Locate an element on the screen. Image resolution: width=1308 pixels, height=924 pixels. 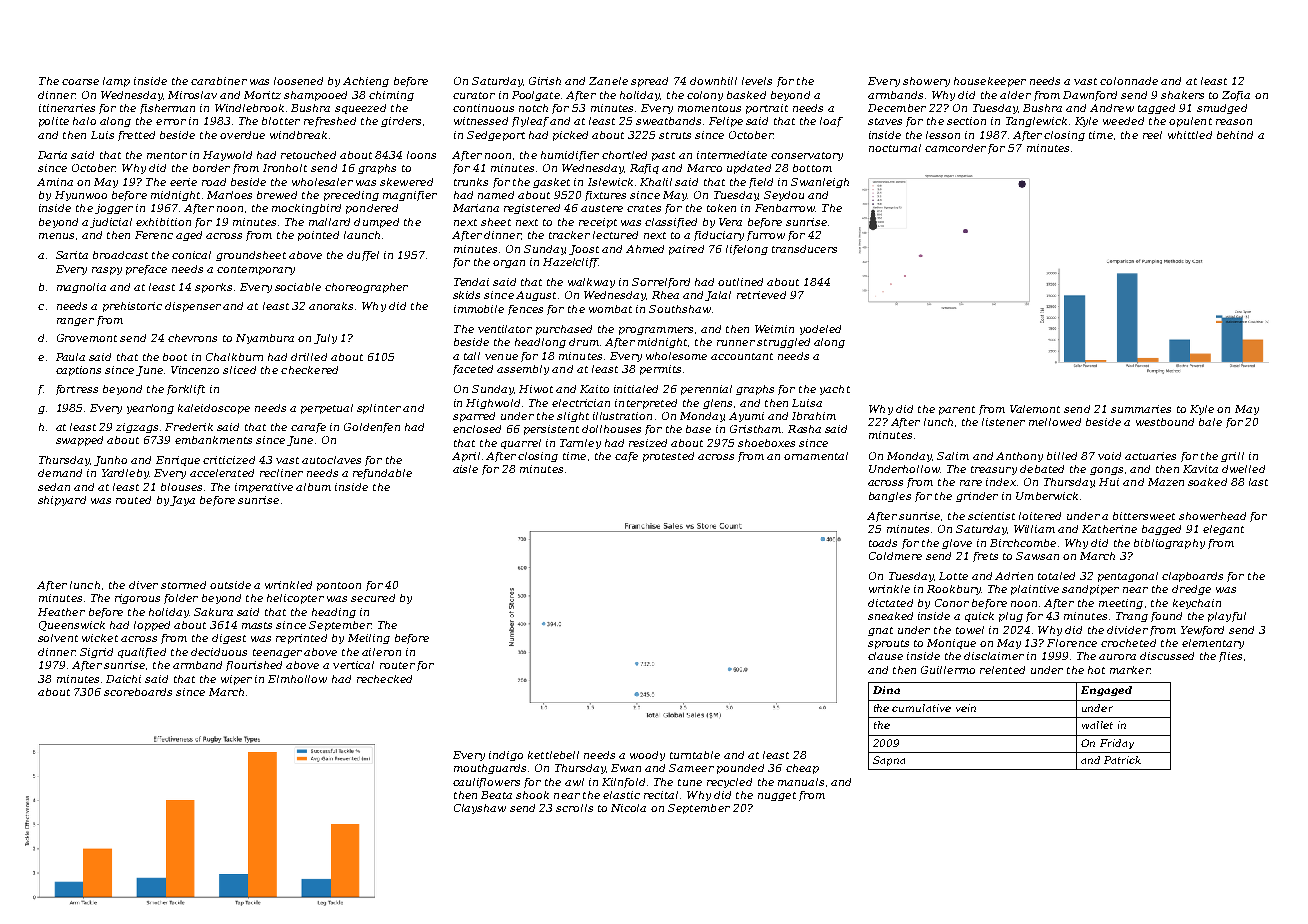
Sameer is located at coordinates (691, 768).
